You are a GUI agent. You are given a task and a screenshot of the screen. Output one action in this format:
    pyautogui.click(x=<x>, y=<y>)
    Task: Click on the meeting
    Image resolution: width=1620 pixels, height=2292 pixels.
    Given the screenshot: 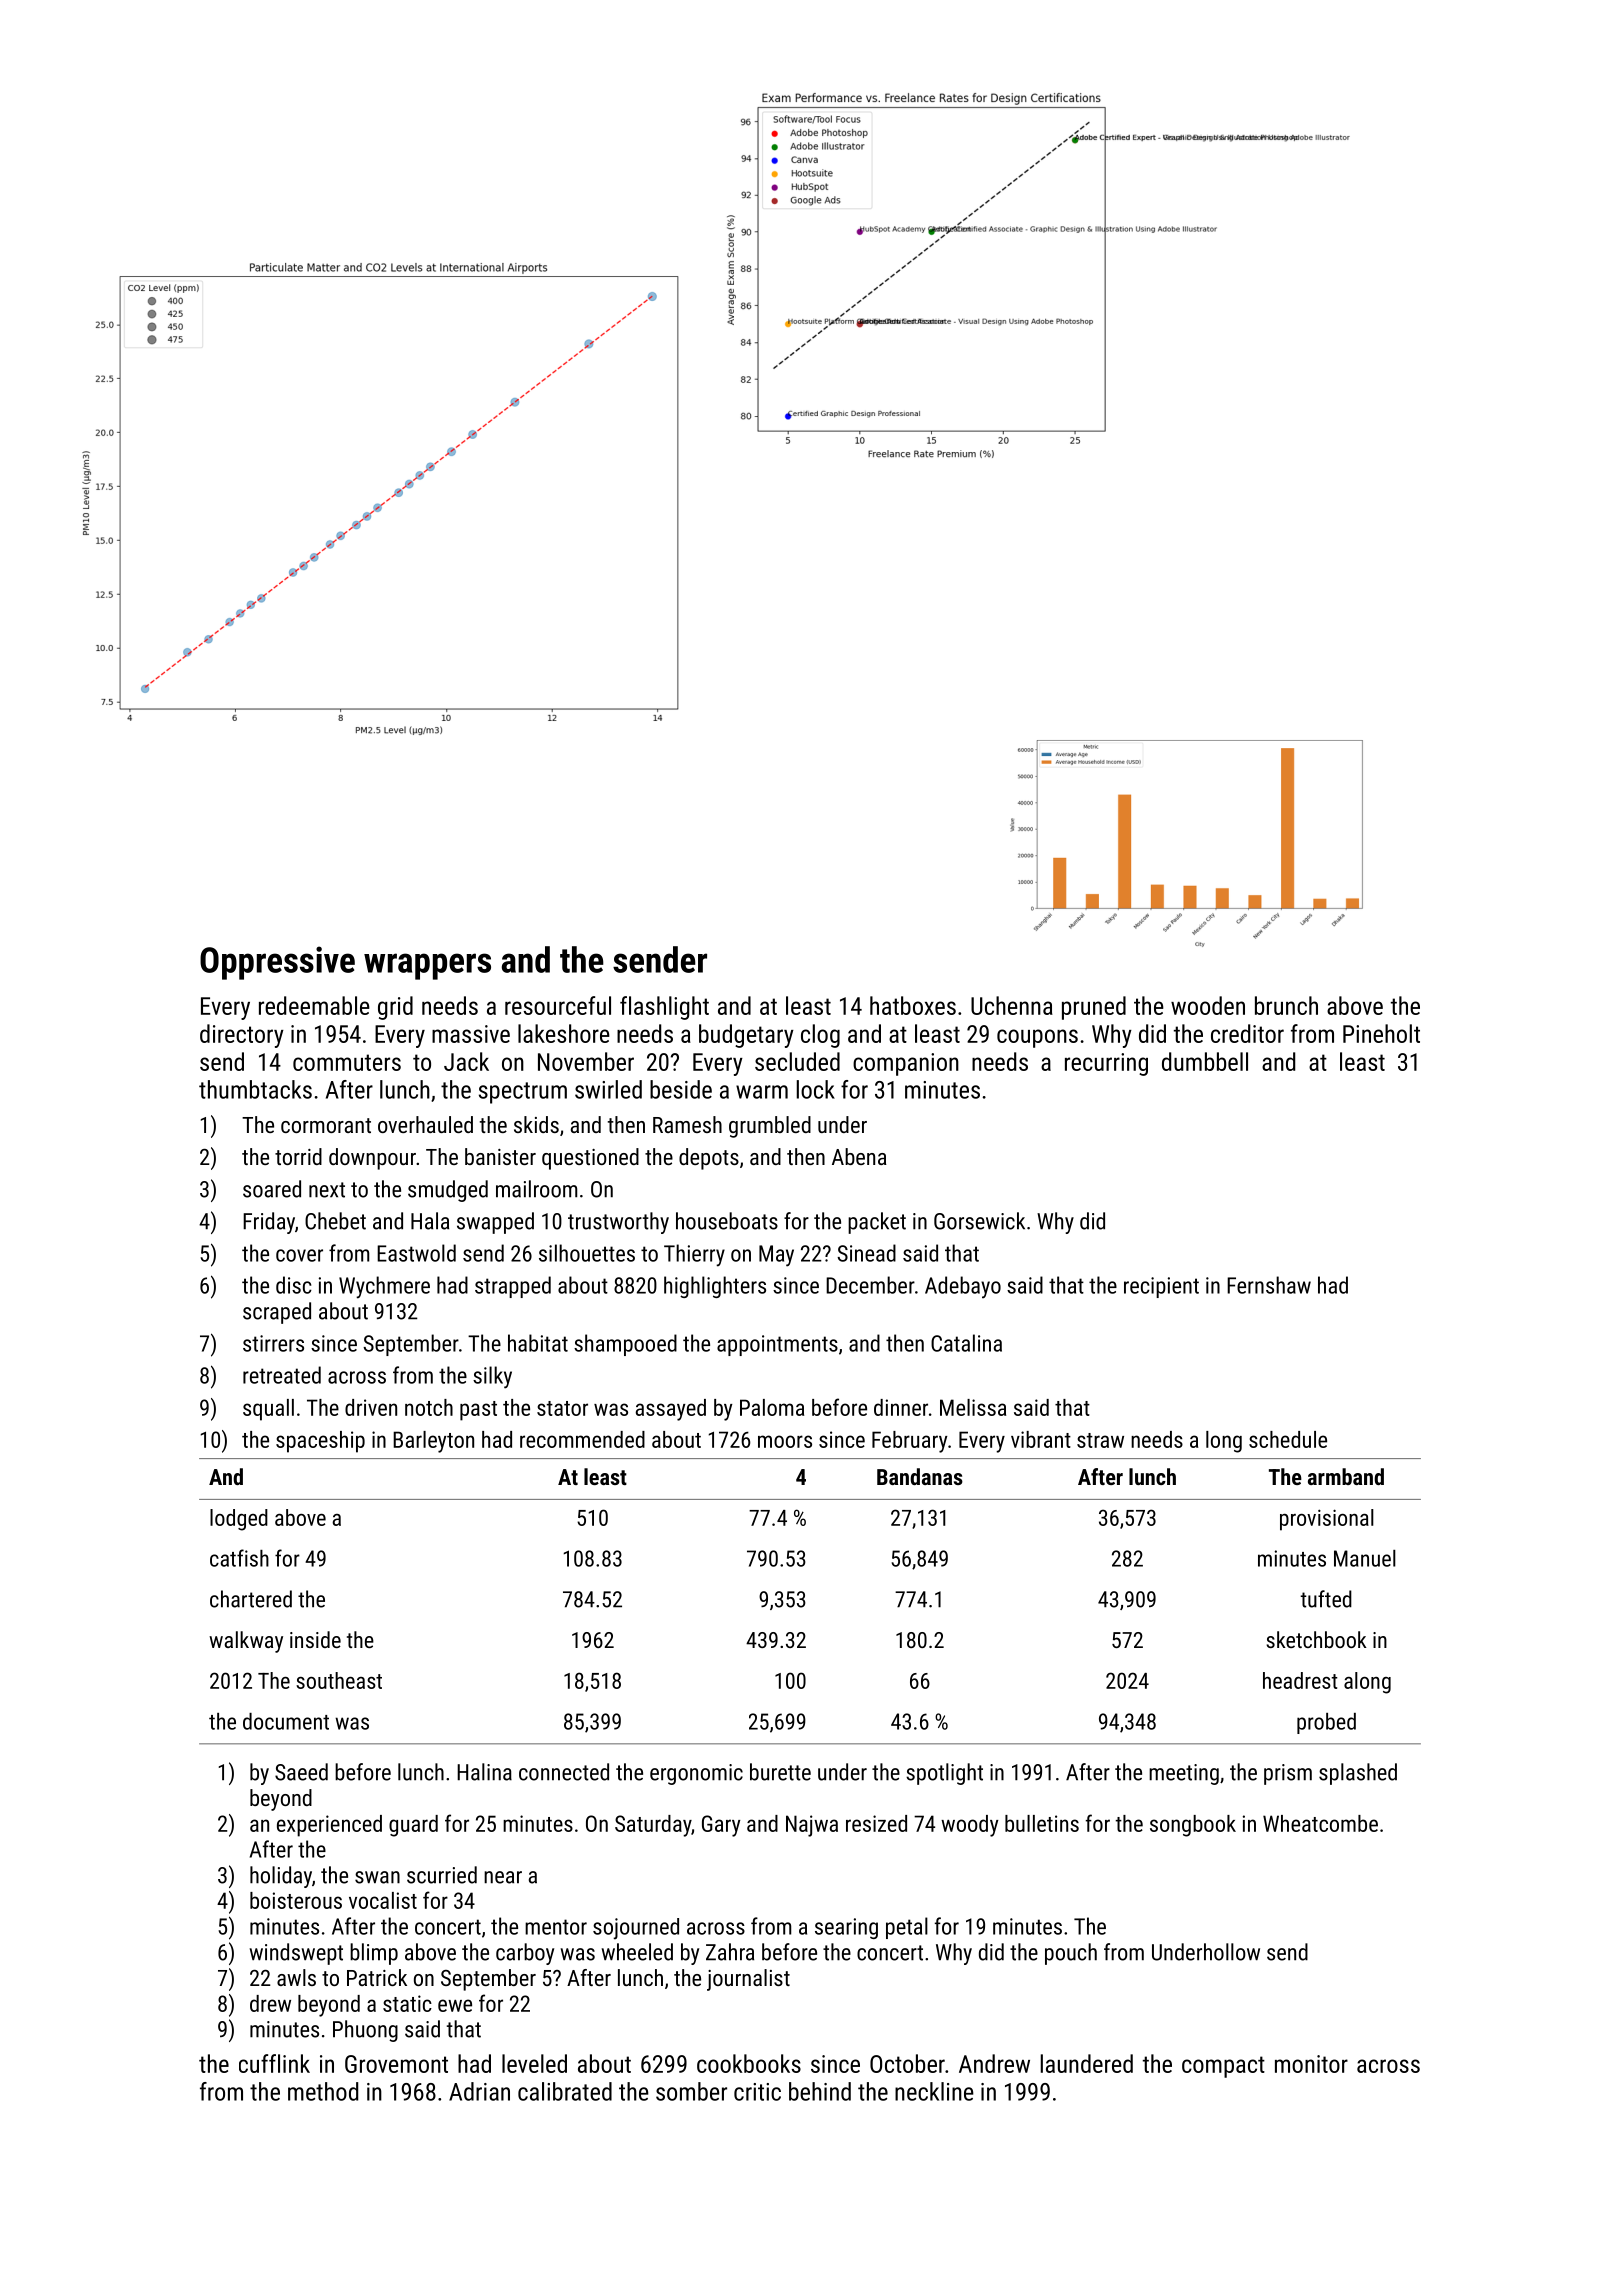 What is the action you would take?
    pyautogui.click(x=1184, y=1774)
